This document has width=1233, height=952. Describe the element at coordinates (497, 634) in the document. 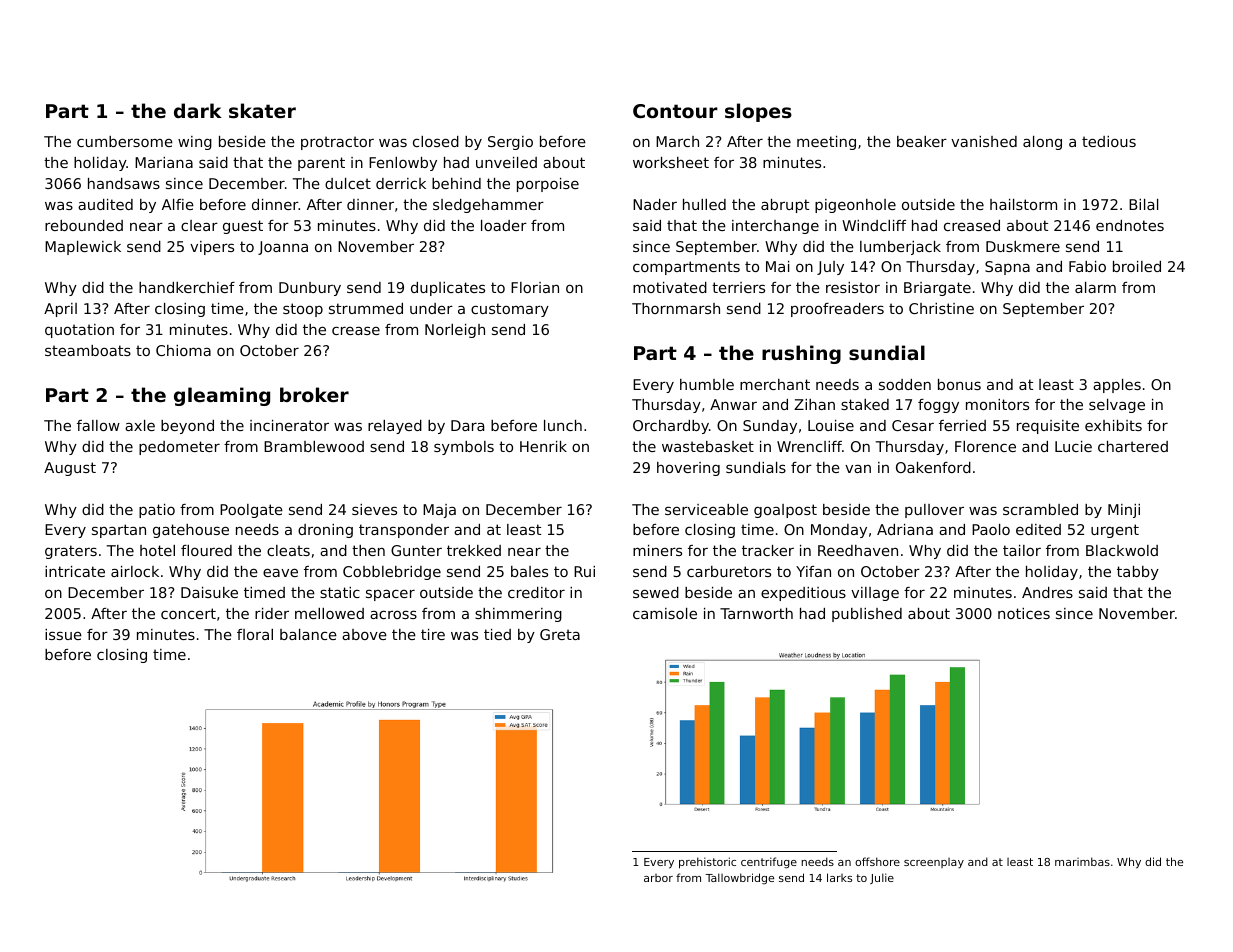

I see `tied` at that location.
